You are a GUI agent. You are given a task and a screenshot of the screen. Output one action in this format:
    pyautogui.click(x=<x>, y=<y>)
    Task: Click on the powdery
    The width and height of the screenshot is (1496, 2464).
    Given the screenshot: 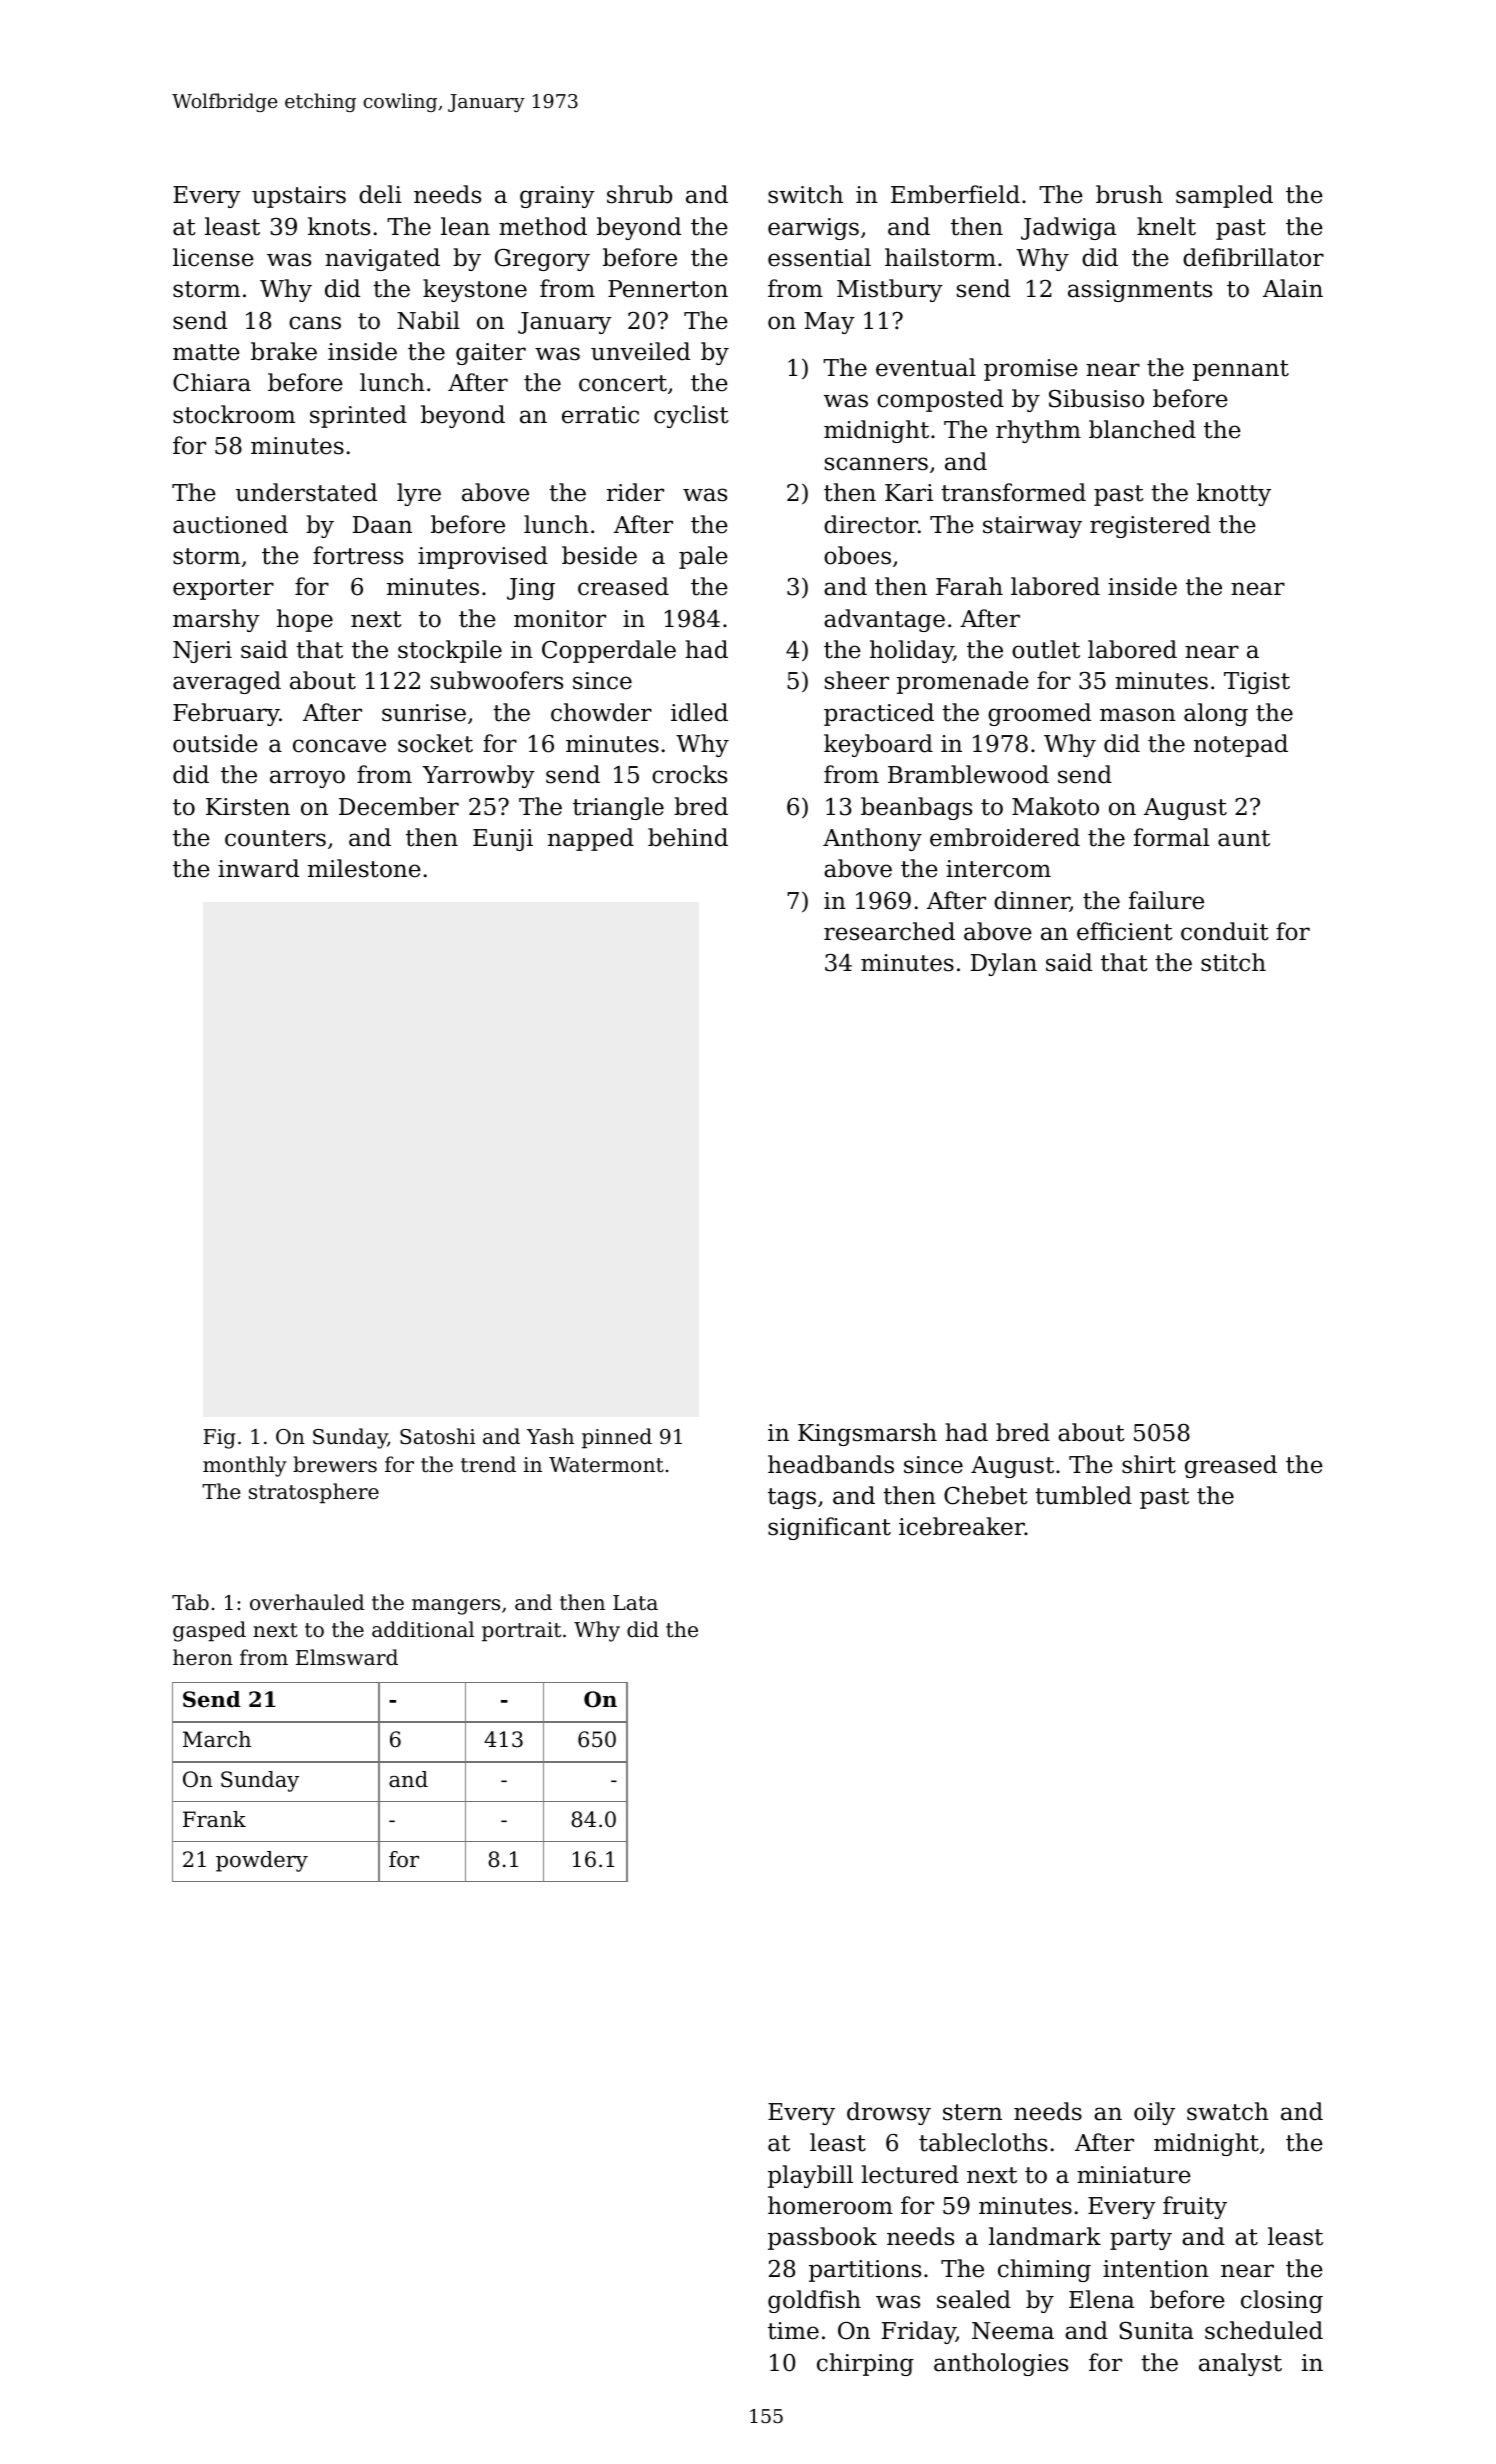 What is the action you would take?
    pyautogui.click(x=262, y=1861)
